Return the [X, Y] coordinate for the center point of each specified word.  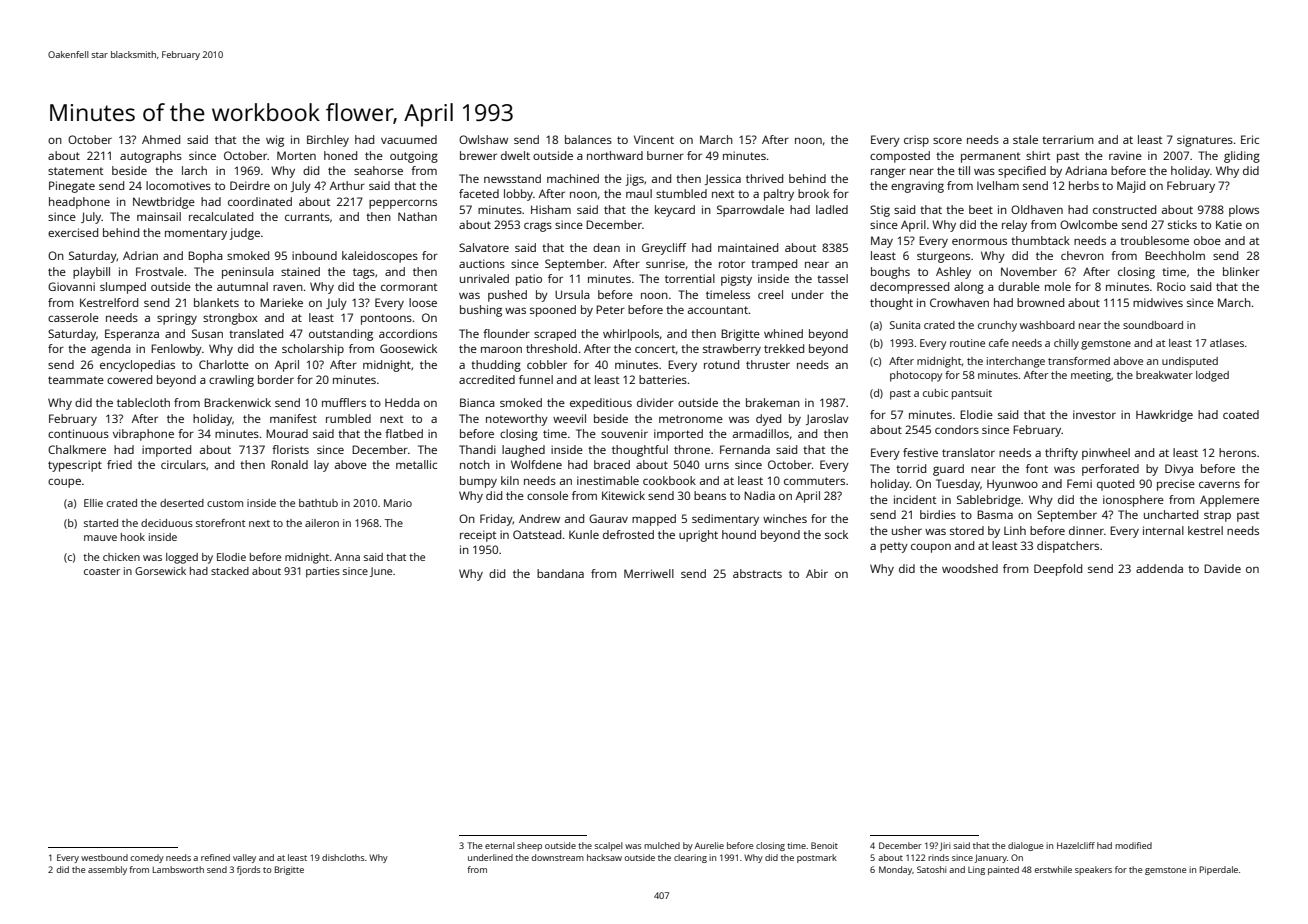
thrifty [1061, 454]
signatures [1205, 141]
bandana [560, 573]
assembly [107, 870]
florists [290, 449]
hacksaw [604, 857]
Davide [1222, 568]
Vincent [654, 139]
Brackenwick [237, 402]
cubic [935, 393]
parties [323, 572]
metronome [691, 419]
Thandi [477, 449]
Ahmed [161, 139]
